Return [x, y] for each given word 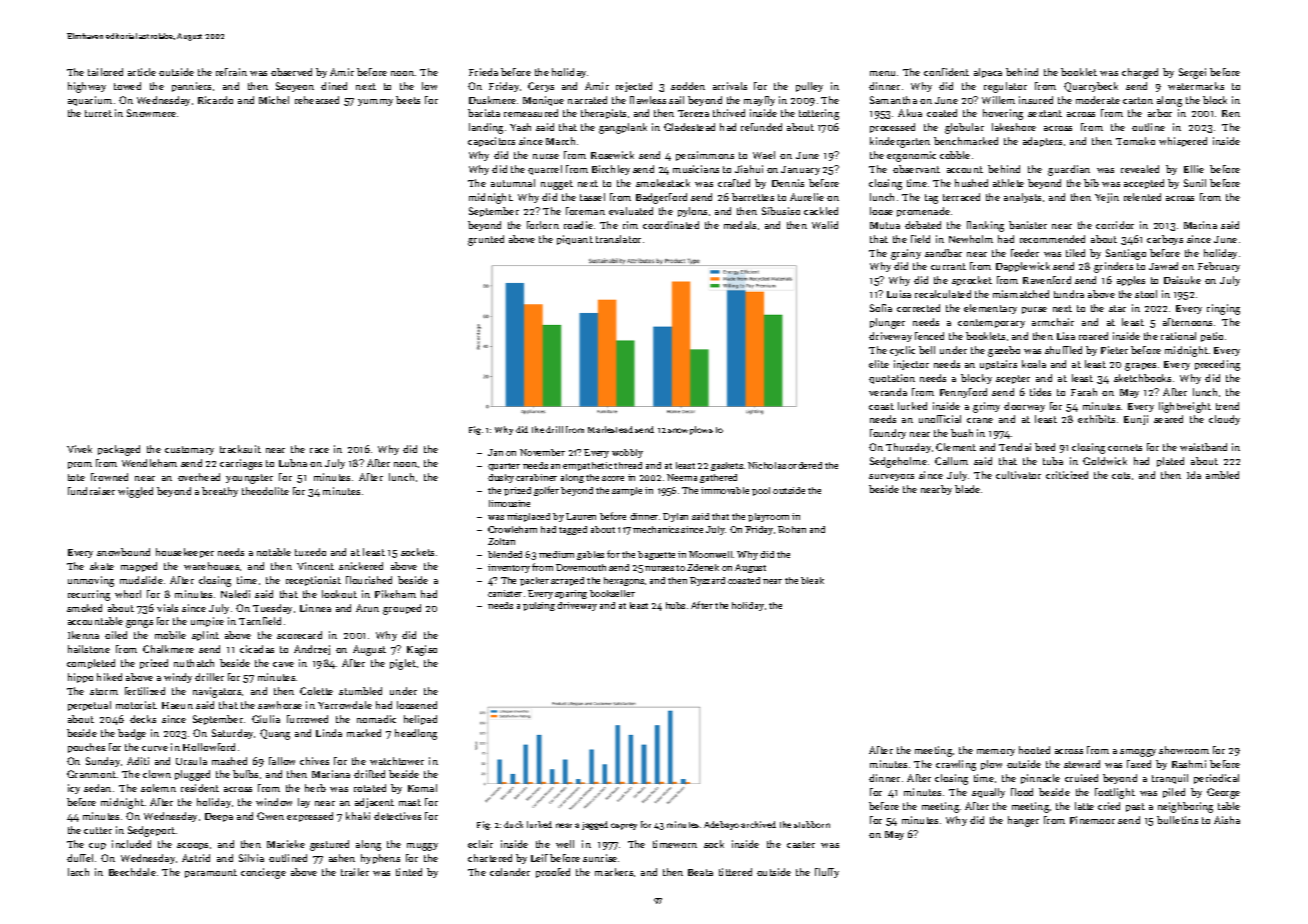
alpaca [988, 73]
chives [314, 761]
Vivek [79, 449]
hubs [675, 605]
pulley [809, 87]
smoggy [1138, 753]
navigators [217, 692]
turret [98, 113]
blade [967, 489]
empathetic [587, 466]
